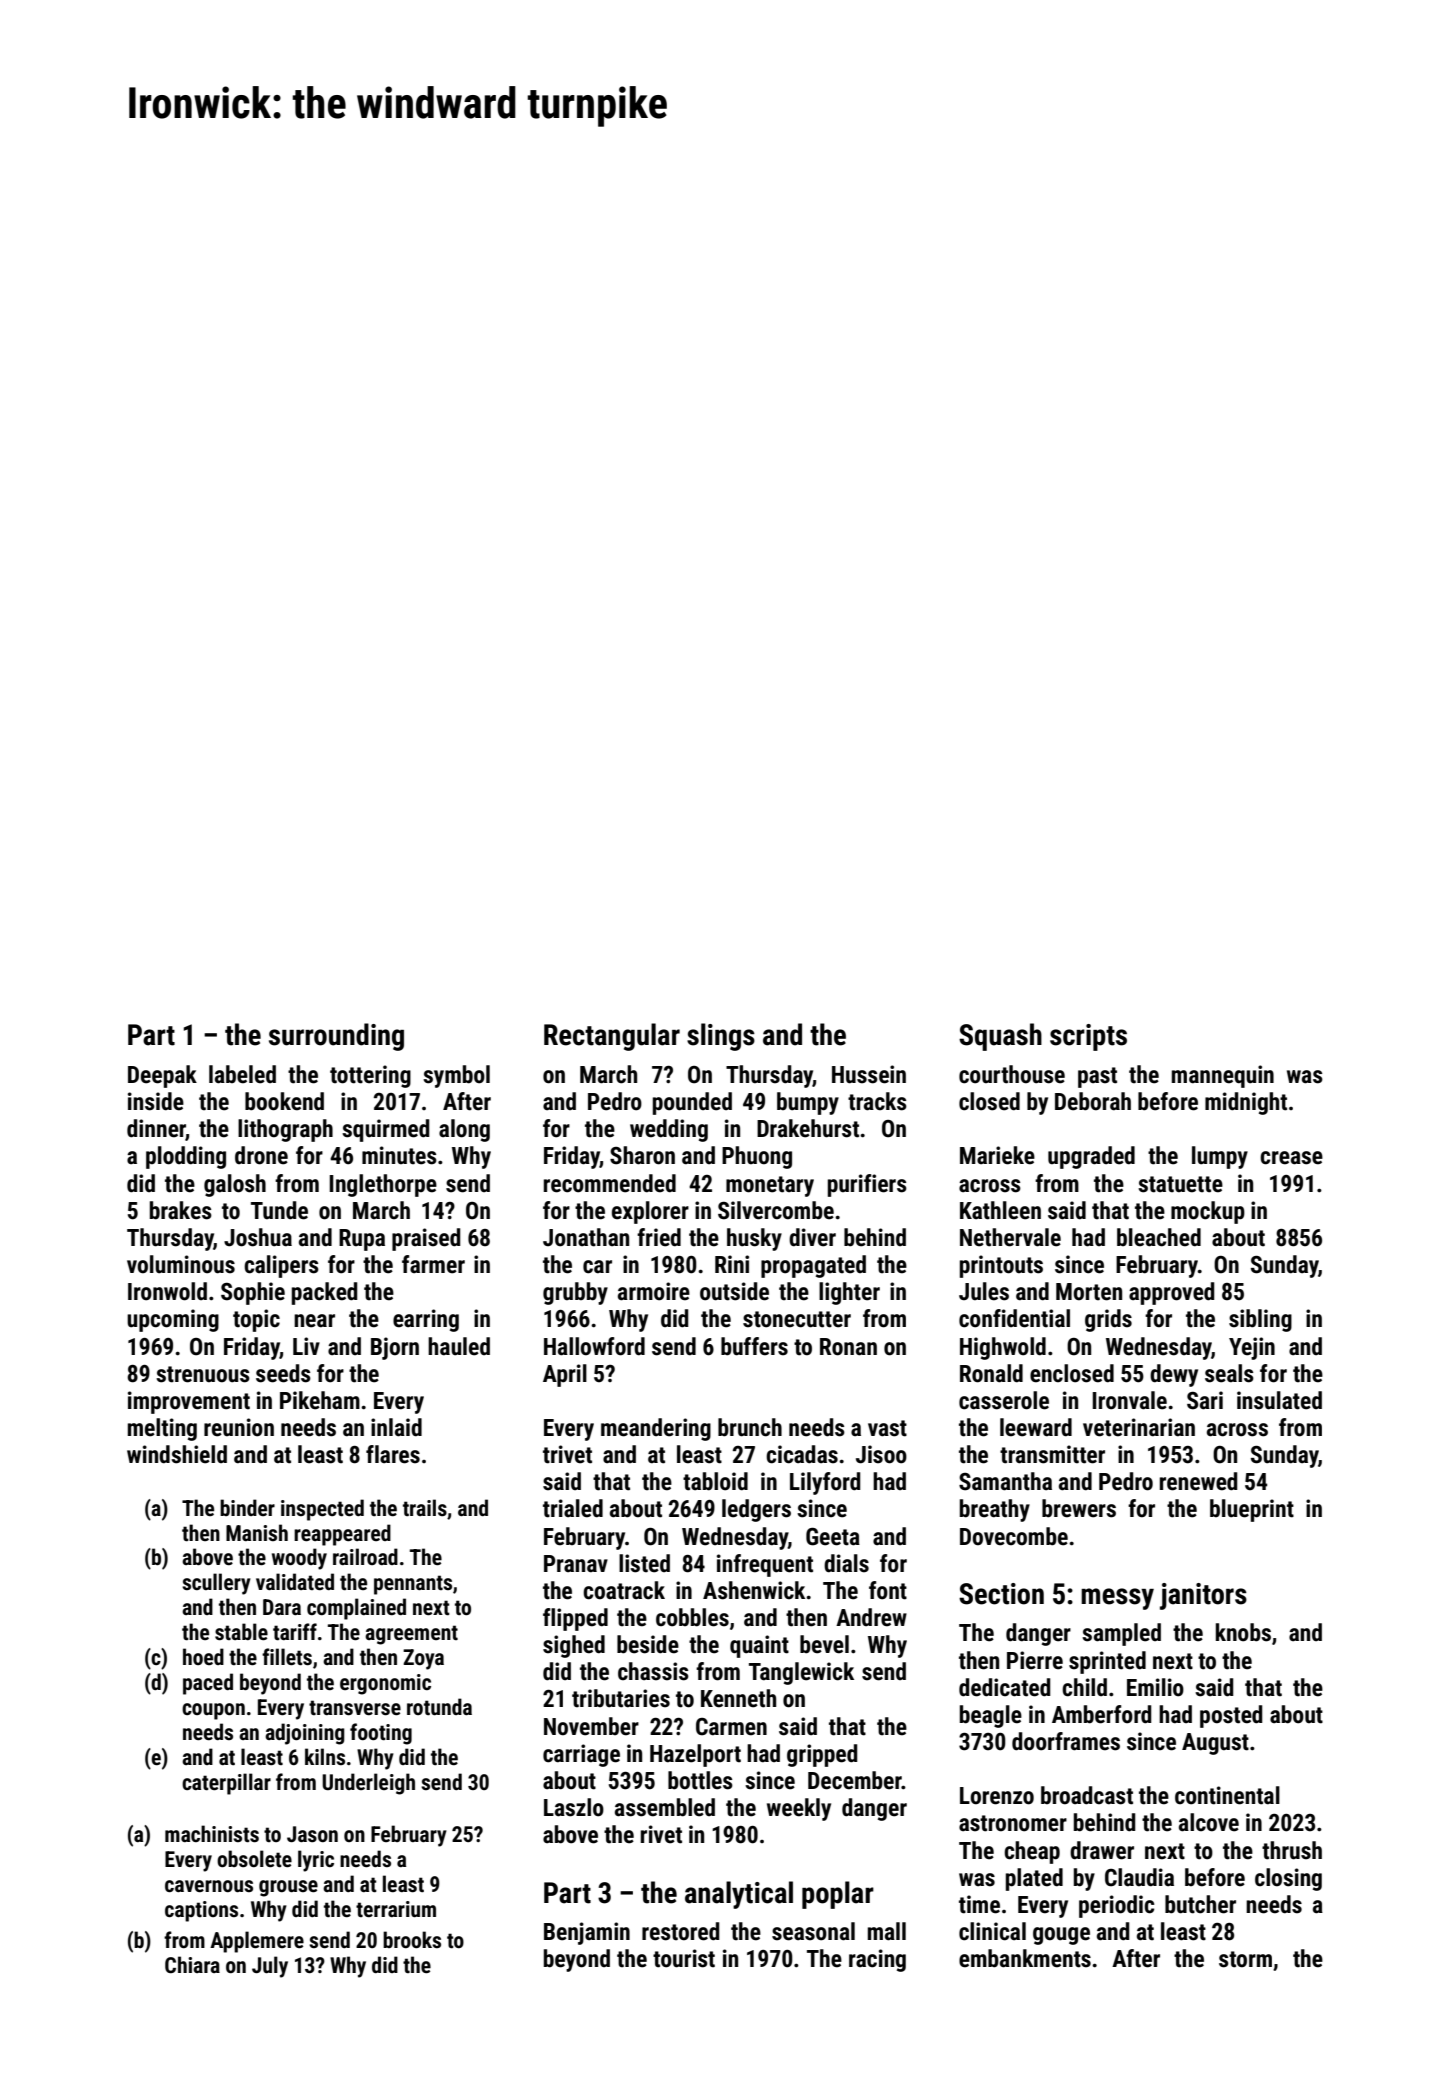  What do you see at coordinates (192, 1965) in the document?
I see `Chiara` at bounding box center [192, 1965].
